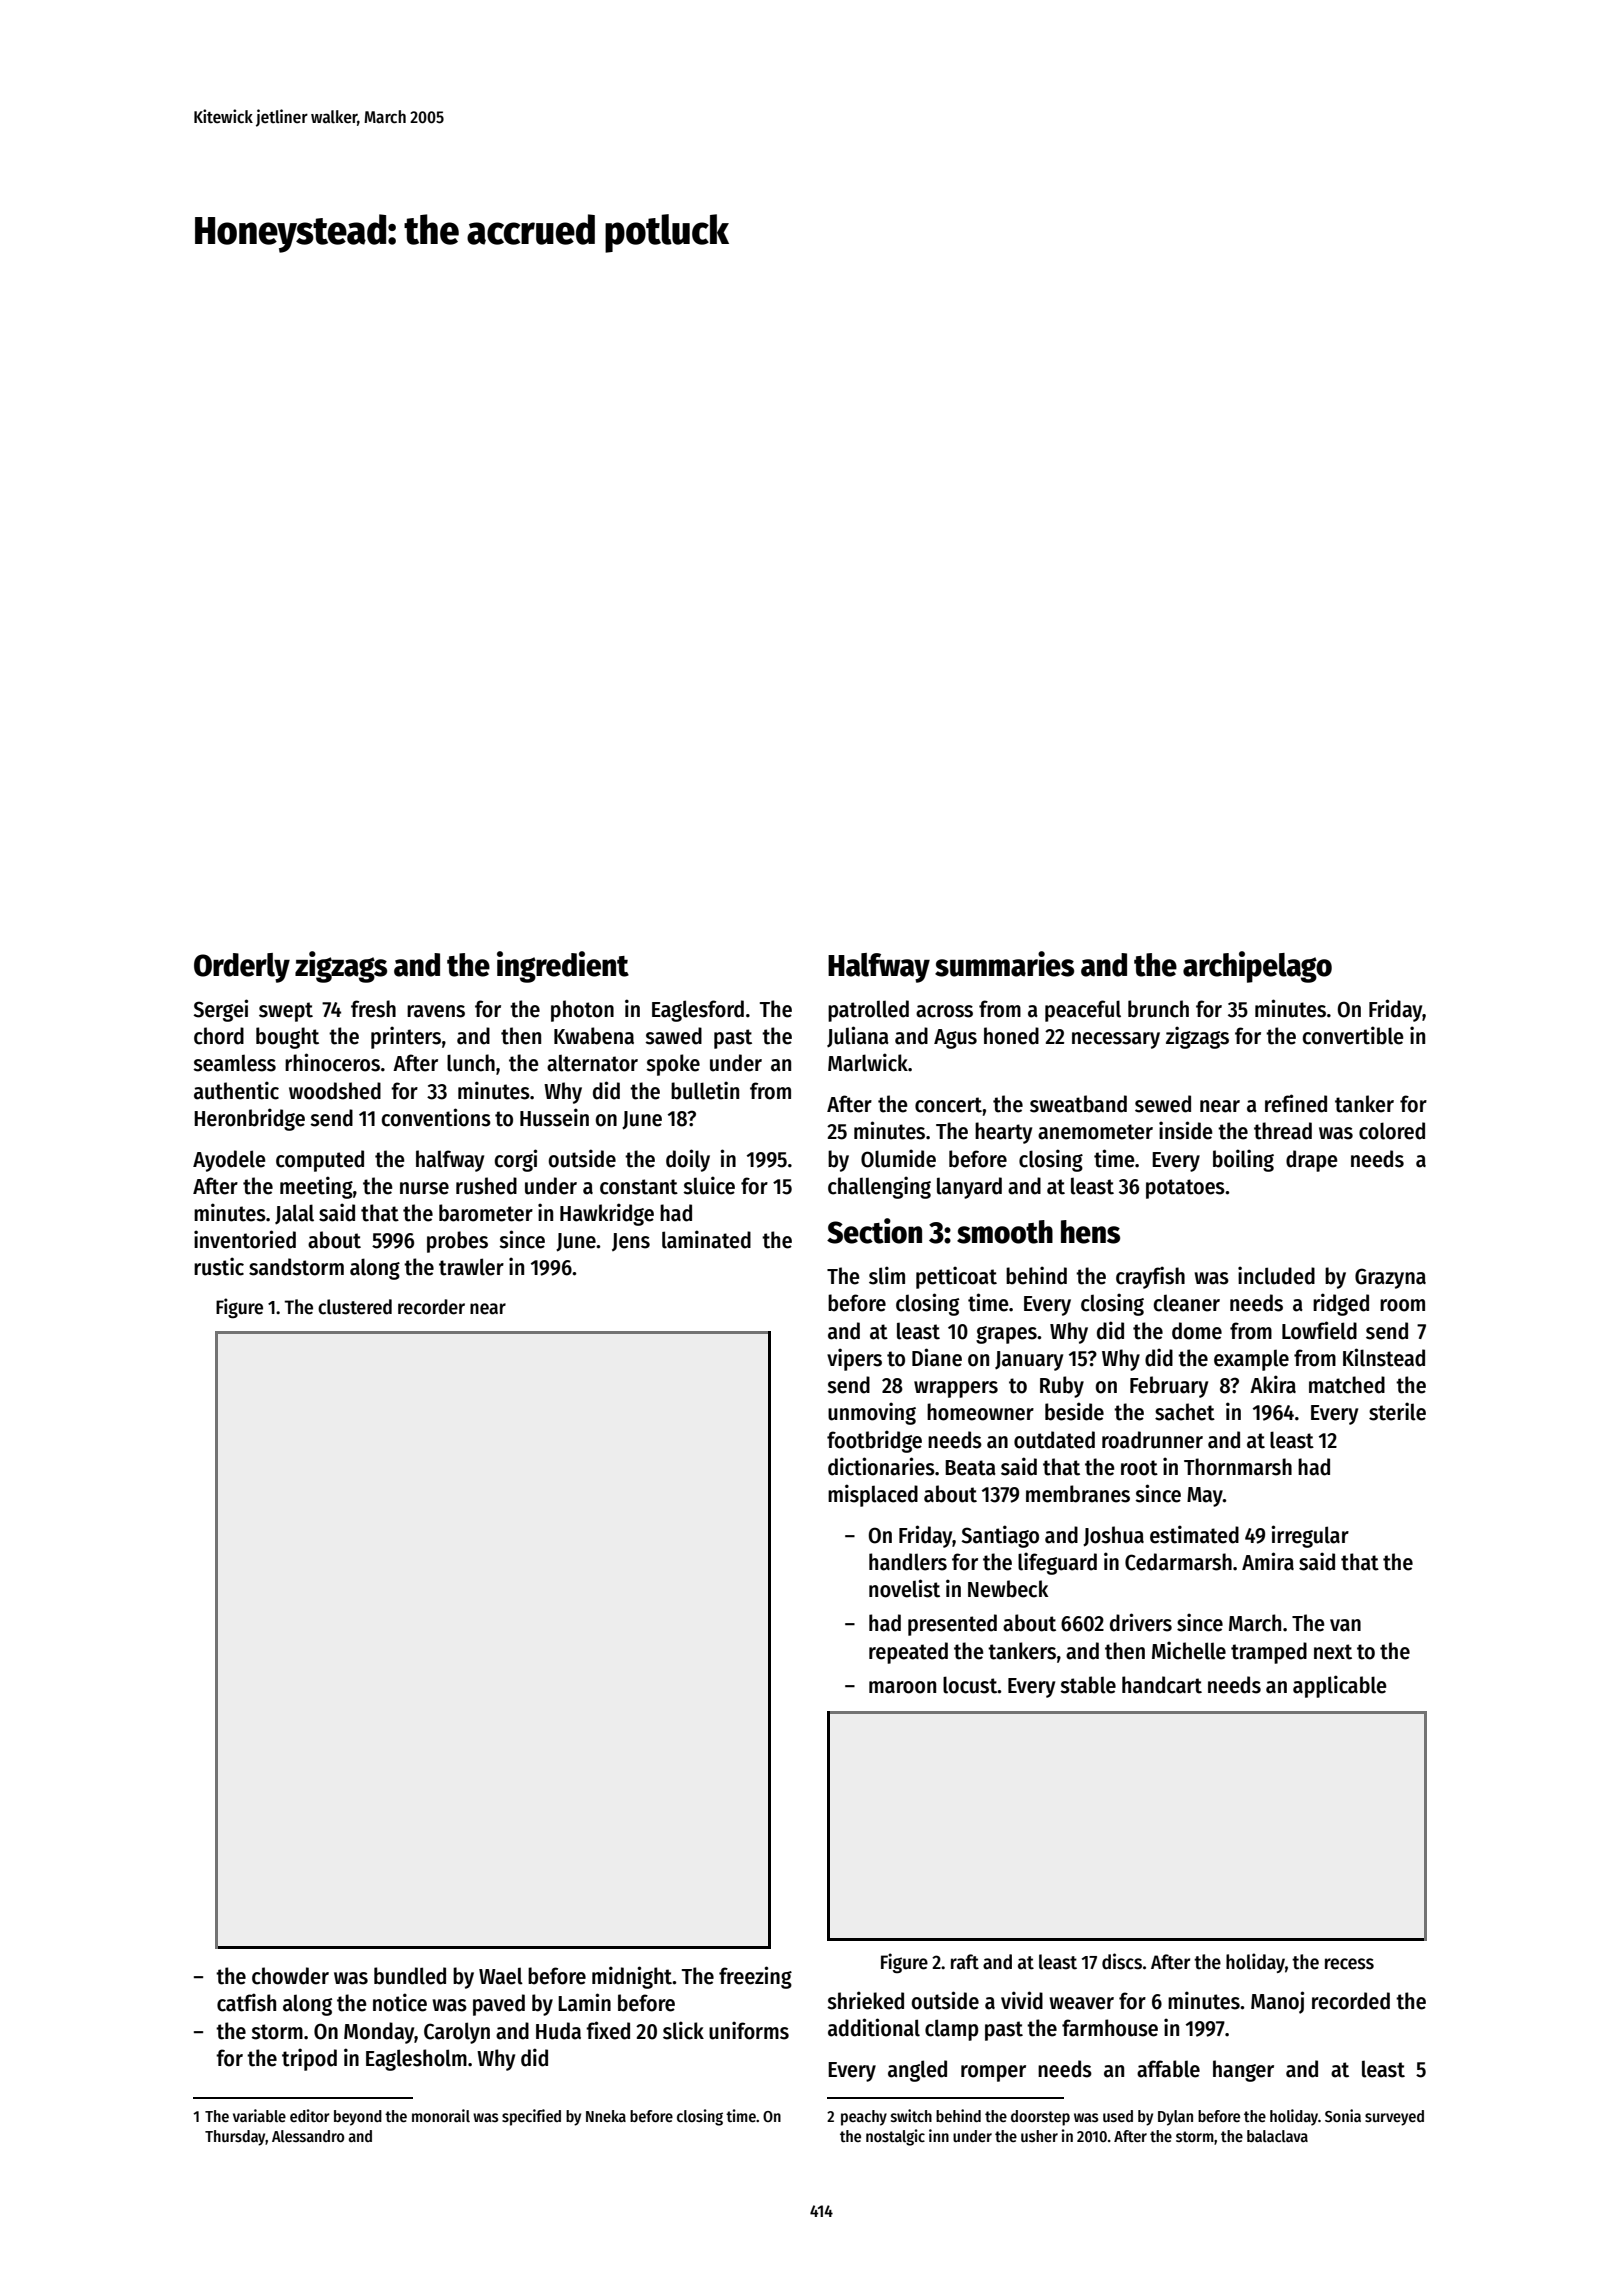 Image resolution: width=1620 pixels, height=2292 pixels. What do you see at coordinates (698, 1011) in the screenshot?
I see `Eaglesford` at bounding box center [698, 1011].
